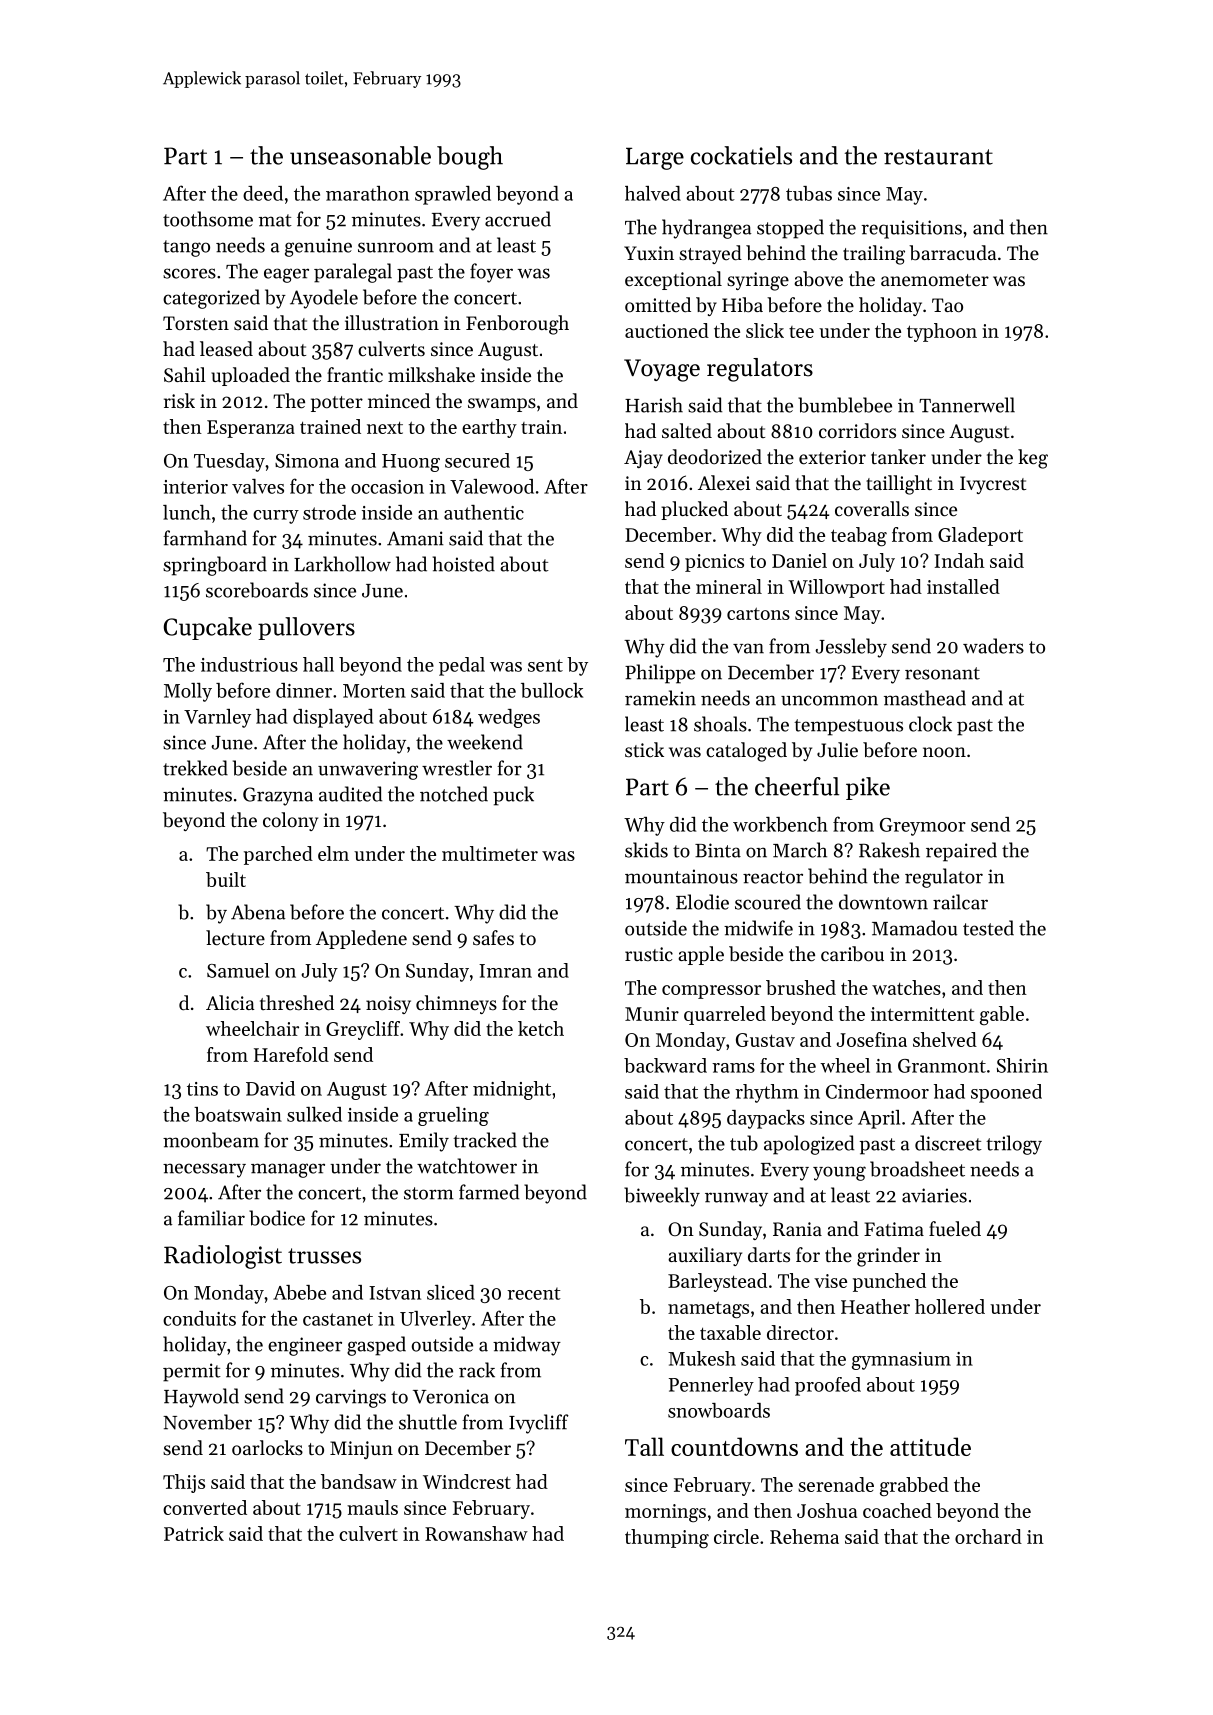 This screenshot has width=1213, height=1715. I want to click on eager, so click(286, 275).
